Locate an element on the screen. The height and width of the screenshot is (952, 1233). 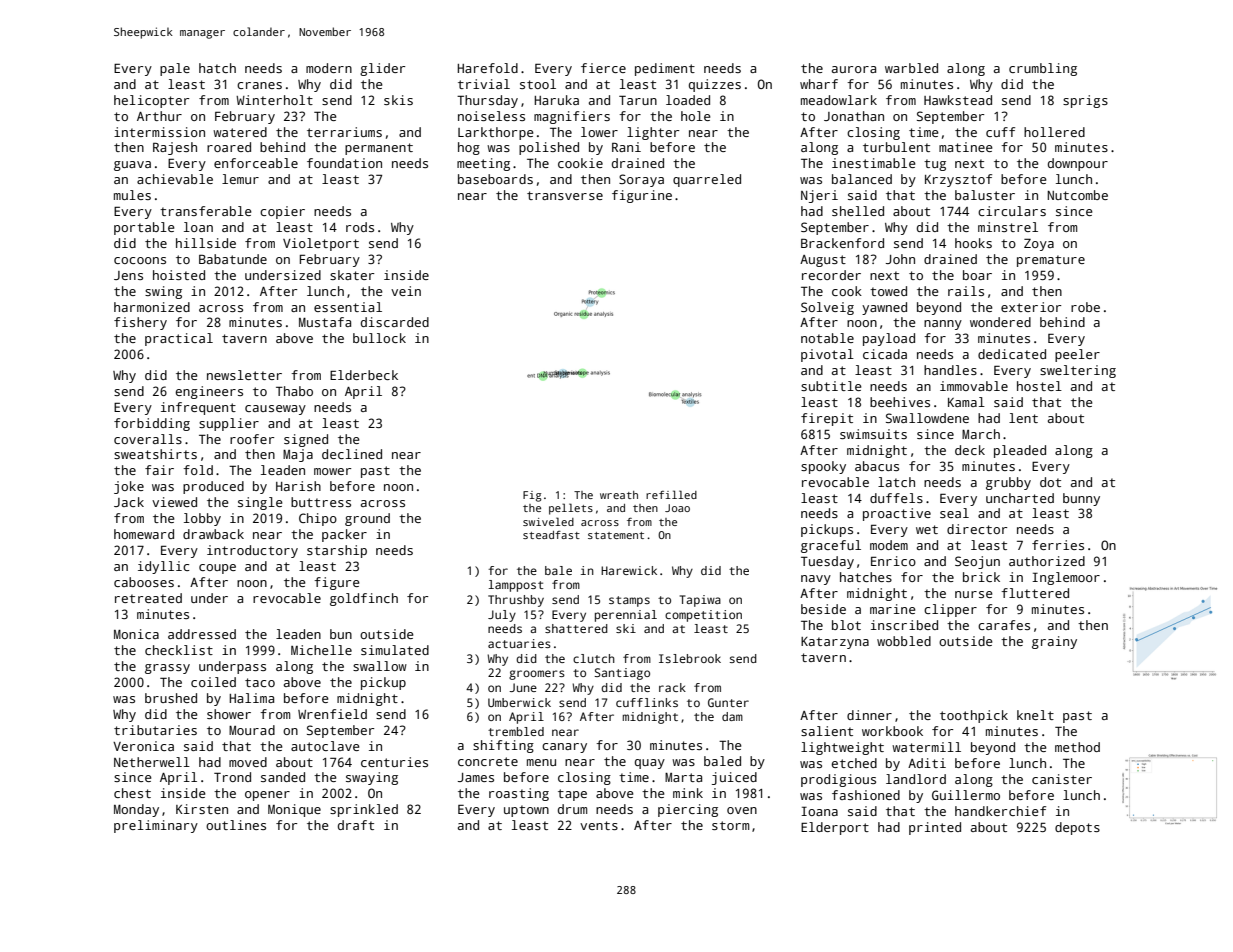
tug is located at coordinates (935, 165).
